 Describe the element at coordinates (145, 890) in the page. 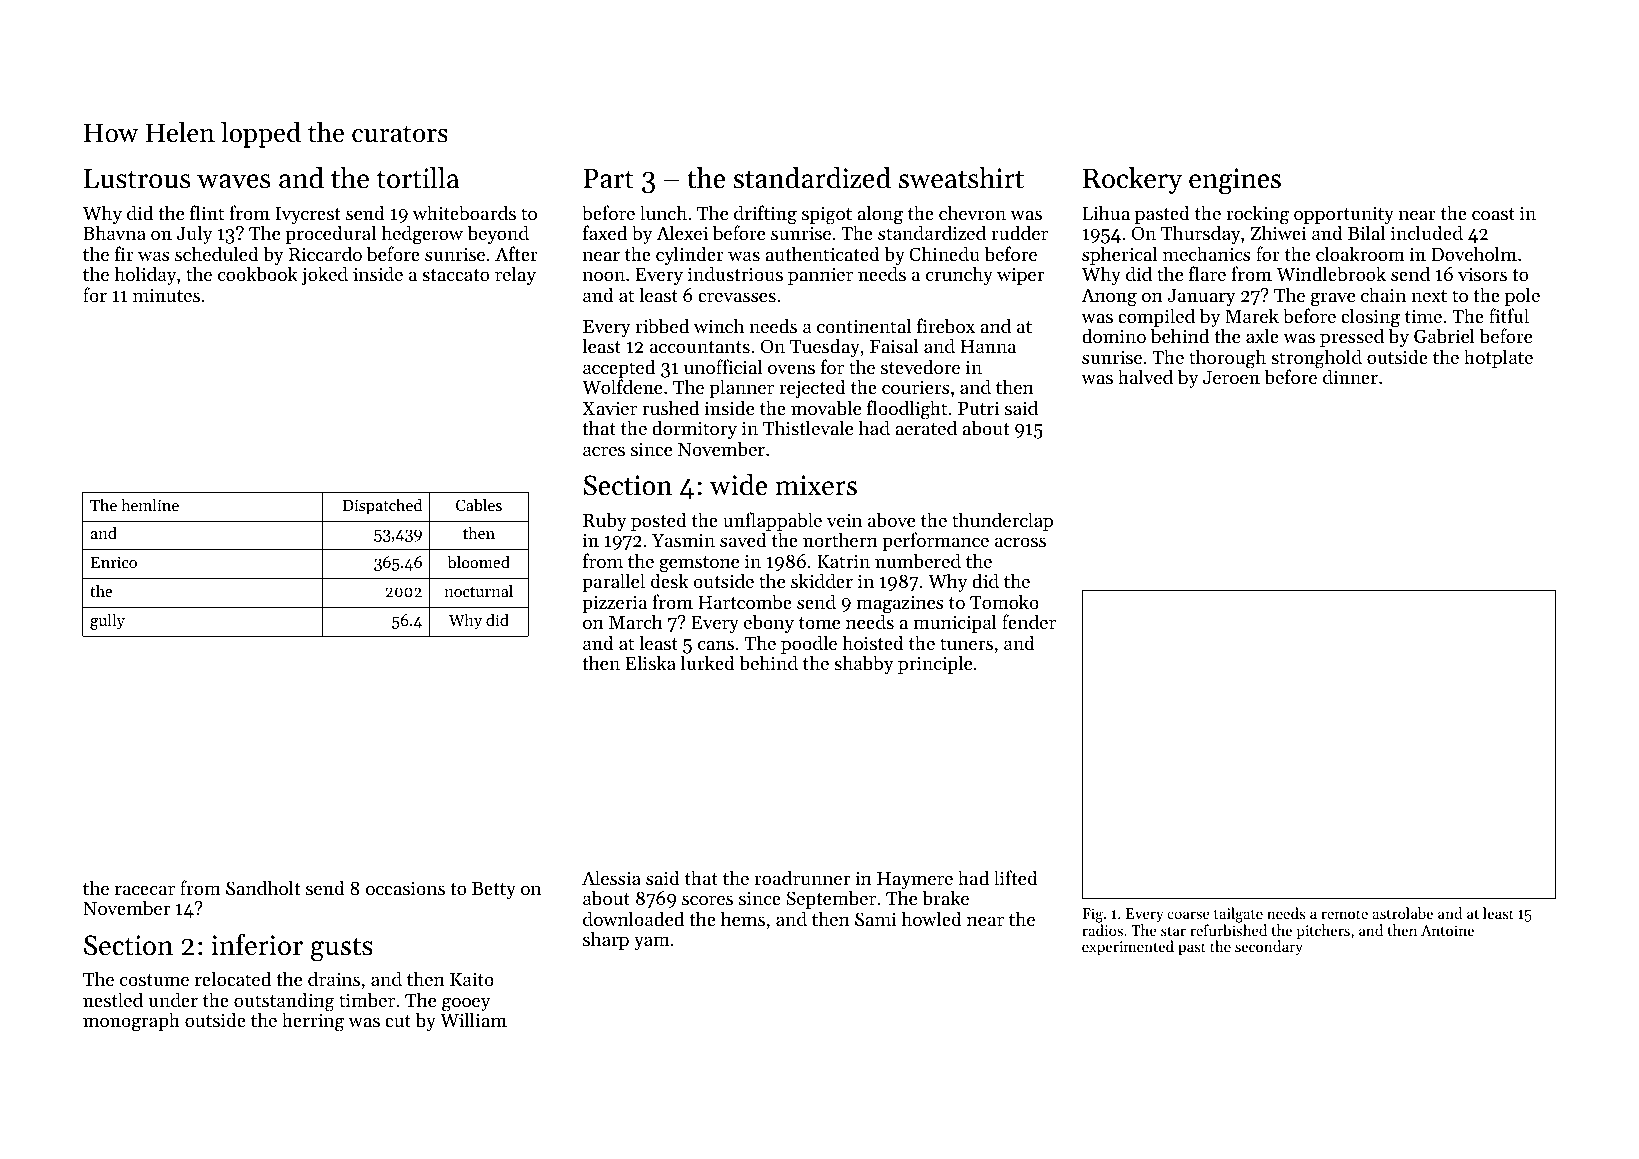

I see `racecar` at that location.
